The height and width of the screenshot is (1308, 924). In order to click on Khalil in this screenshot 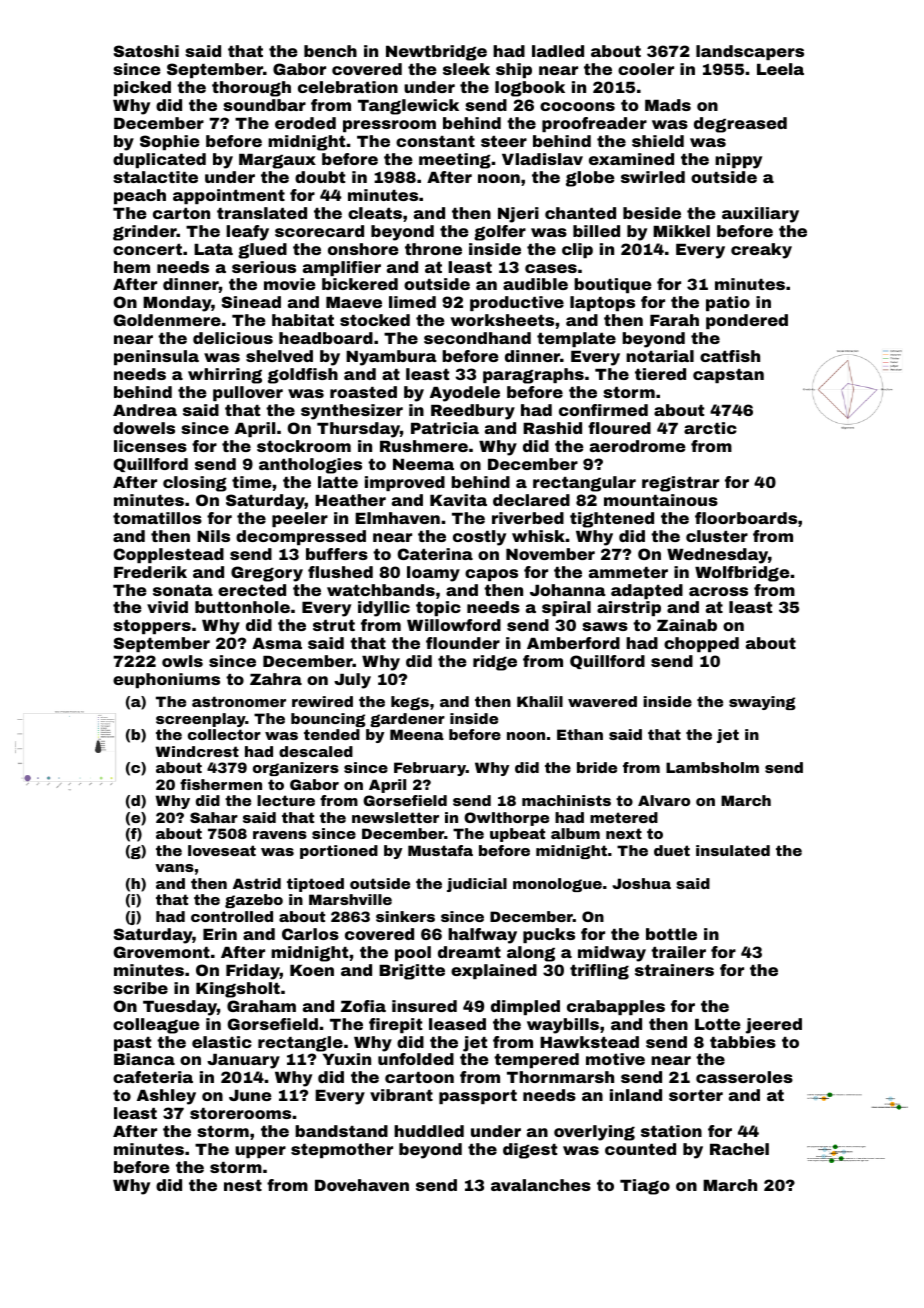, I will do `click(540, 701)`.
